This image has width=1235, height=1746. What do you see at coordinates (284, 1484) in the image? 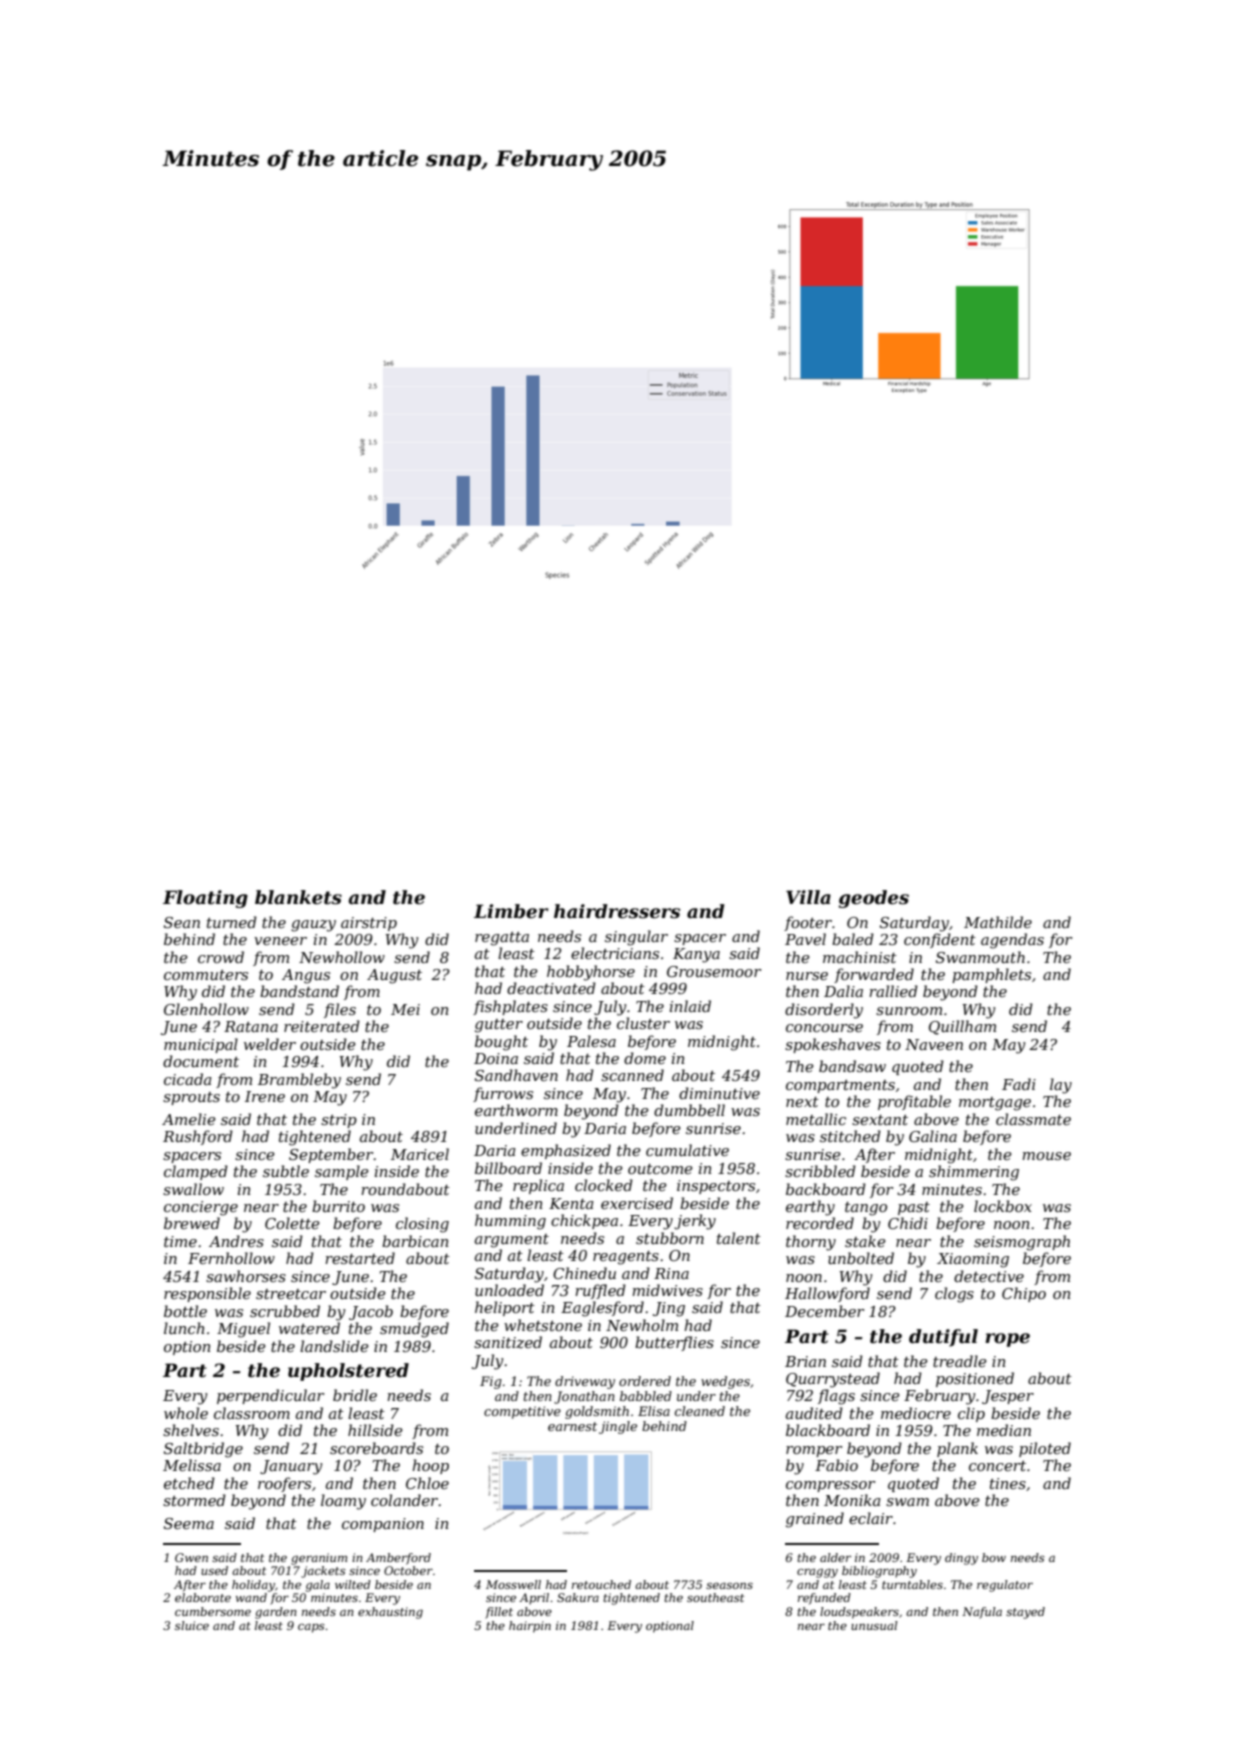
I see `roofers` at bounding box center [284, 1484].
